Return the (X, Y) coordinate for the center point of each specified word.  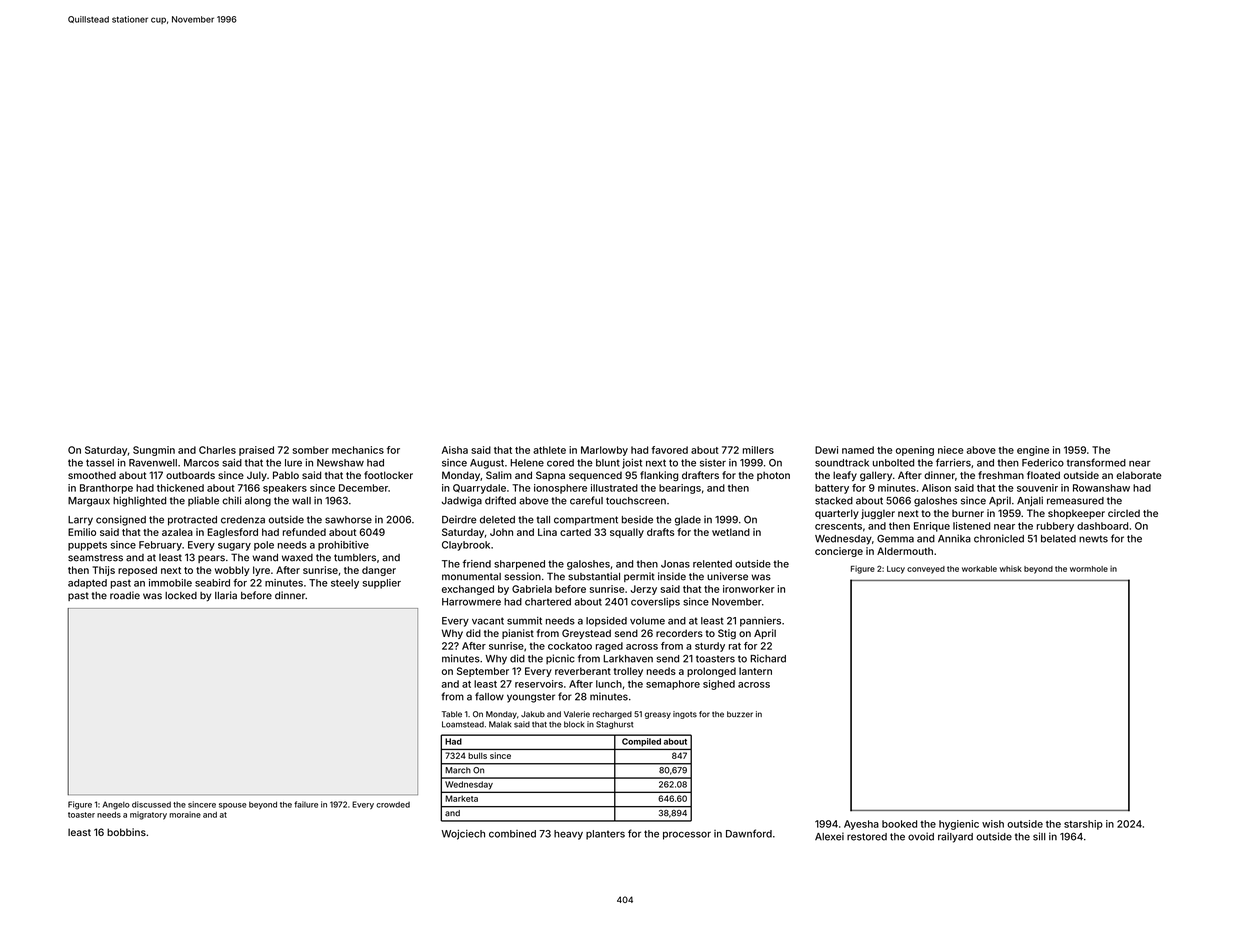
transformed (1096, 462)
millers (758, 450)
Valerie (577, 714)
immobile (170, 583)
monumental (471, 577)
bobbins (126, 832)
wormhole (1089, 569)
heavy (568, 835)
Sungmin (154, 451)
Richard (768, 658)
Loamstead (463, 724)
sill (1039, 836)
